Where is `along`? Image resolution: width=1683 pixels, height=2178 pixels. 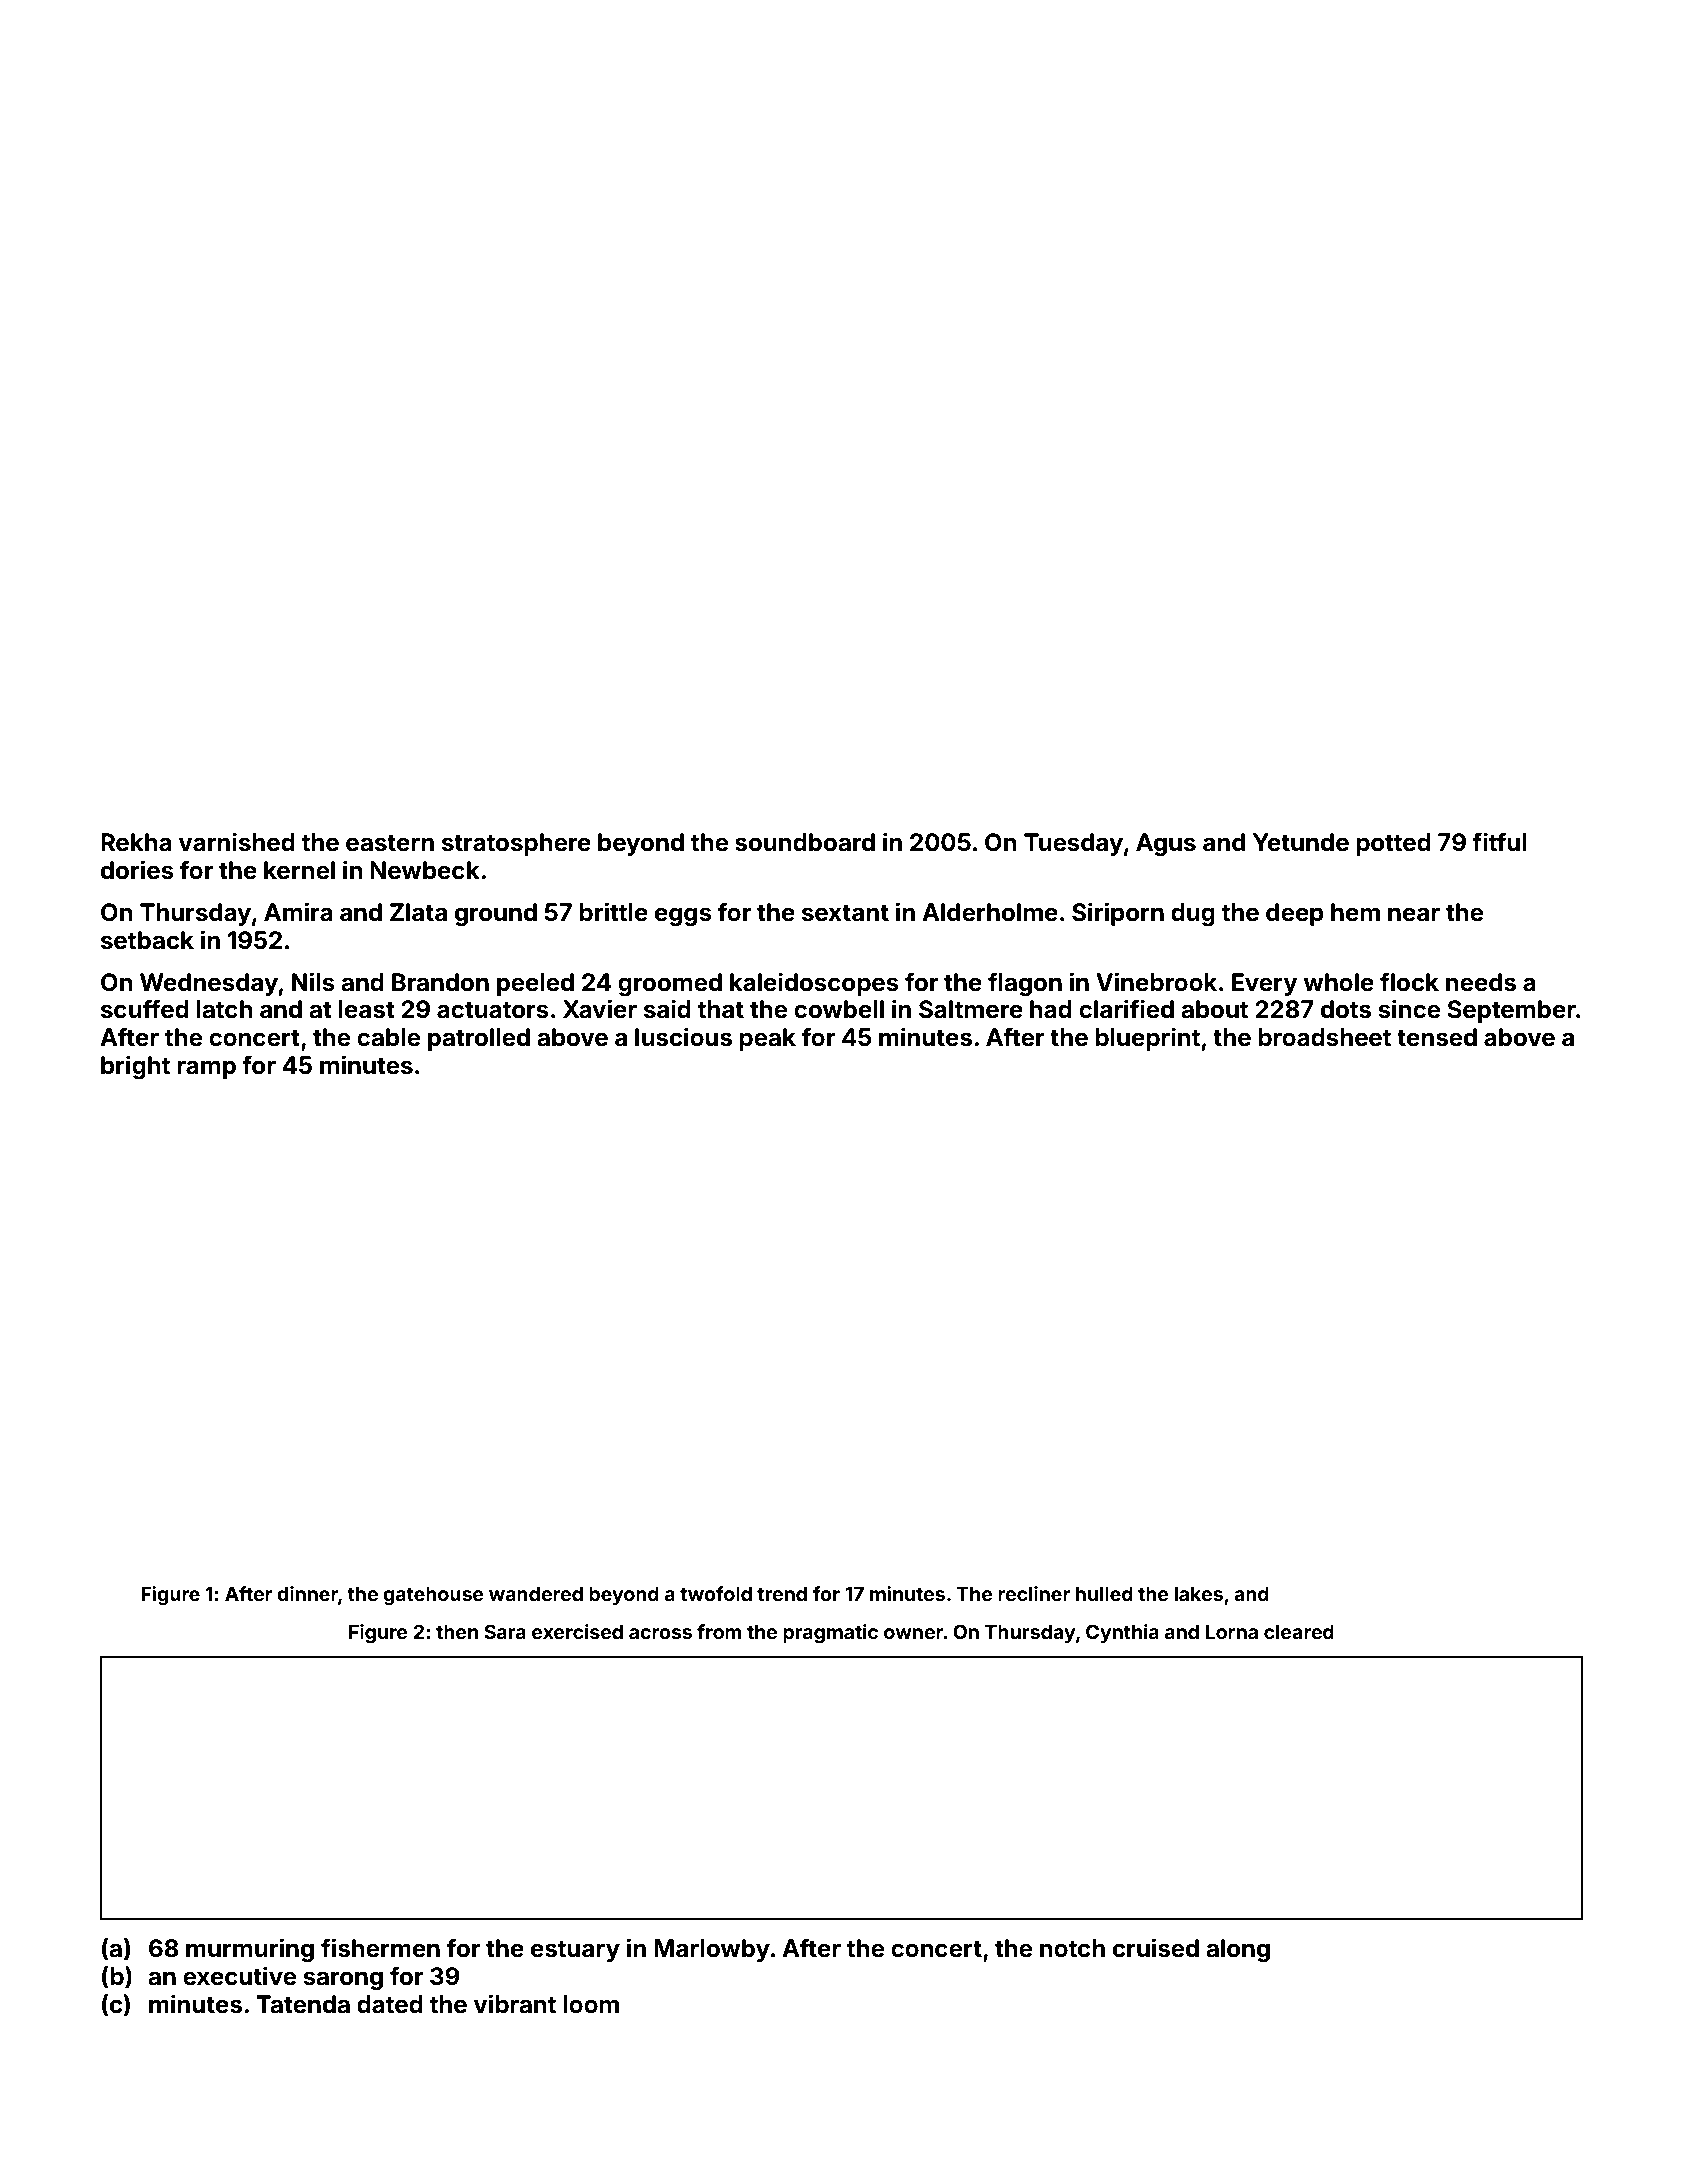 along is located at coordinates (1238, 1950).
